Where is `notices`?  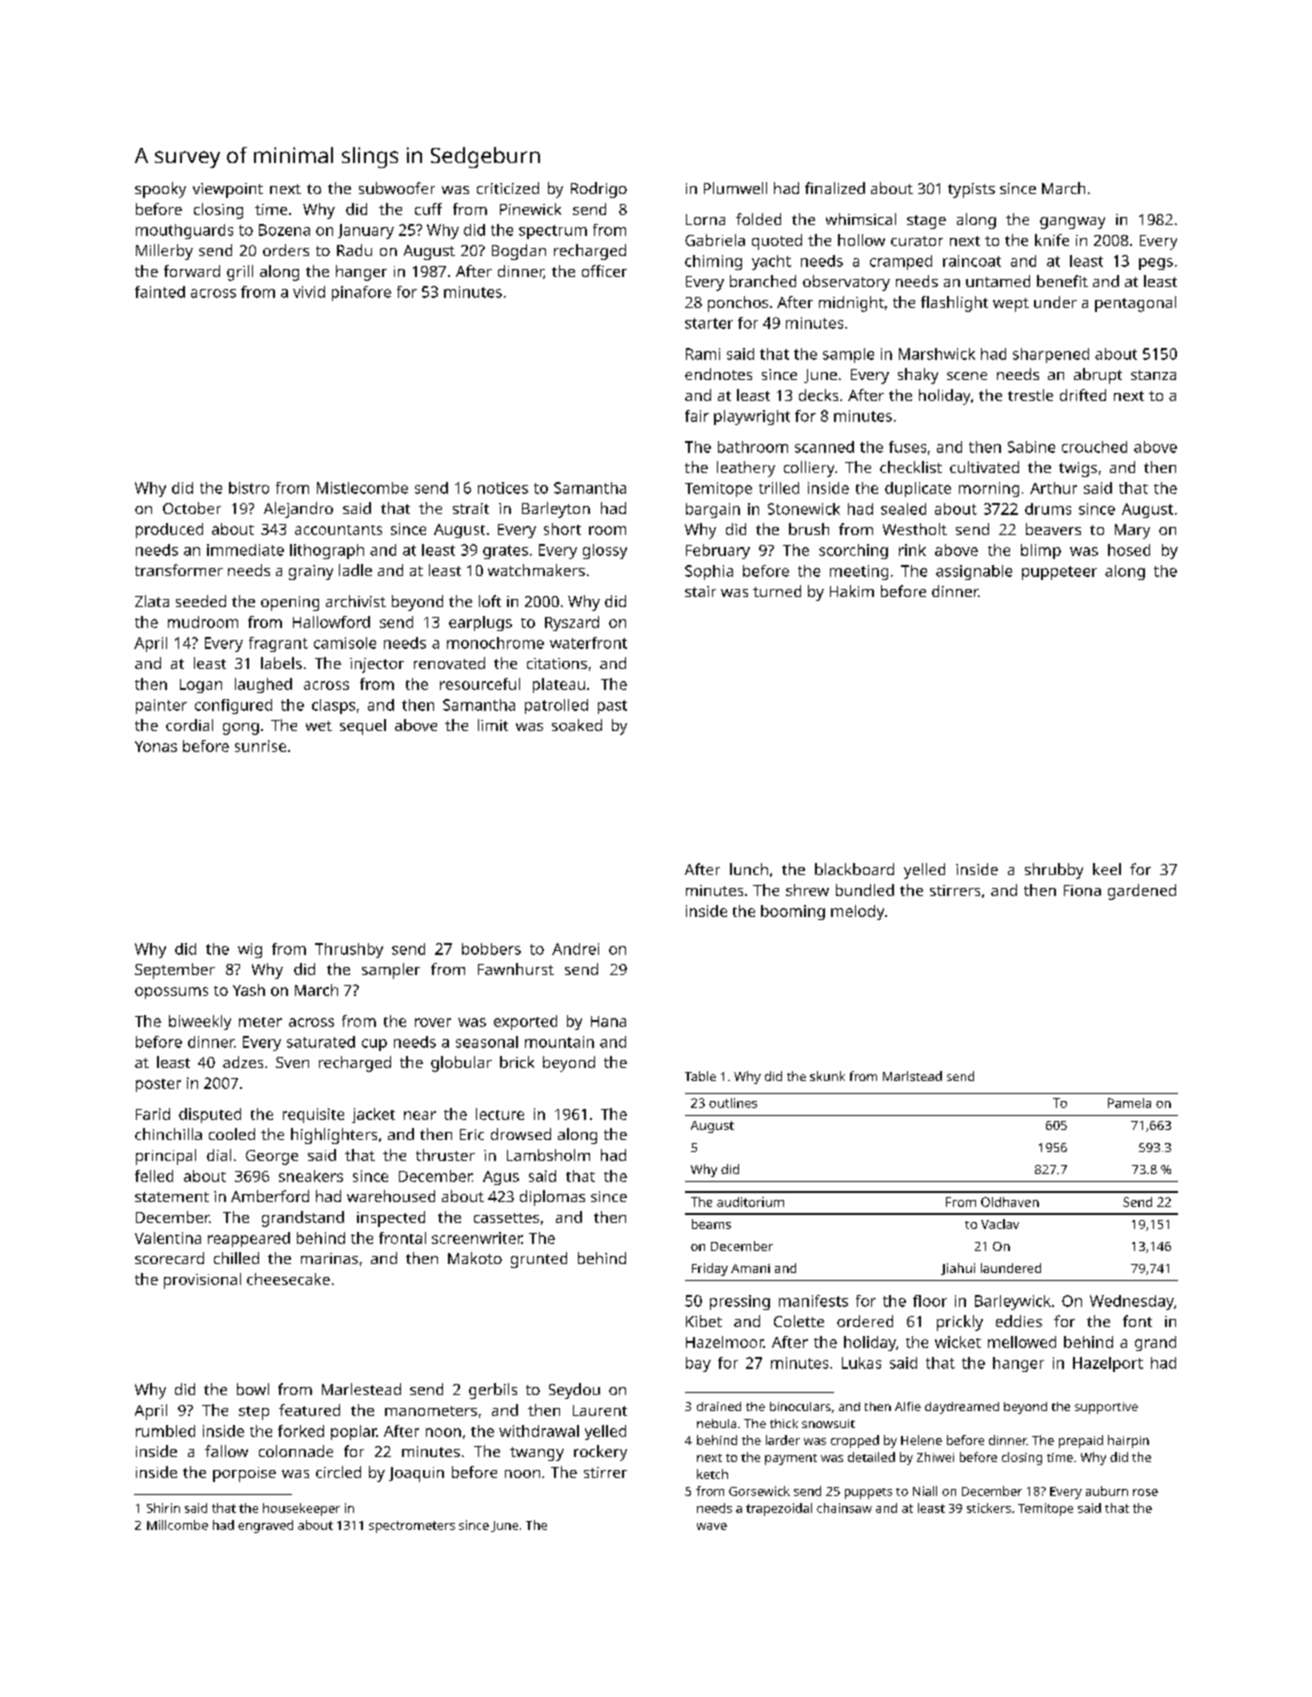
notices is located at coordinates (503, 488).
